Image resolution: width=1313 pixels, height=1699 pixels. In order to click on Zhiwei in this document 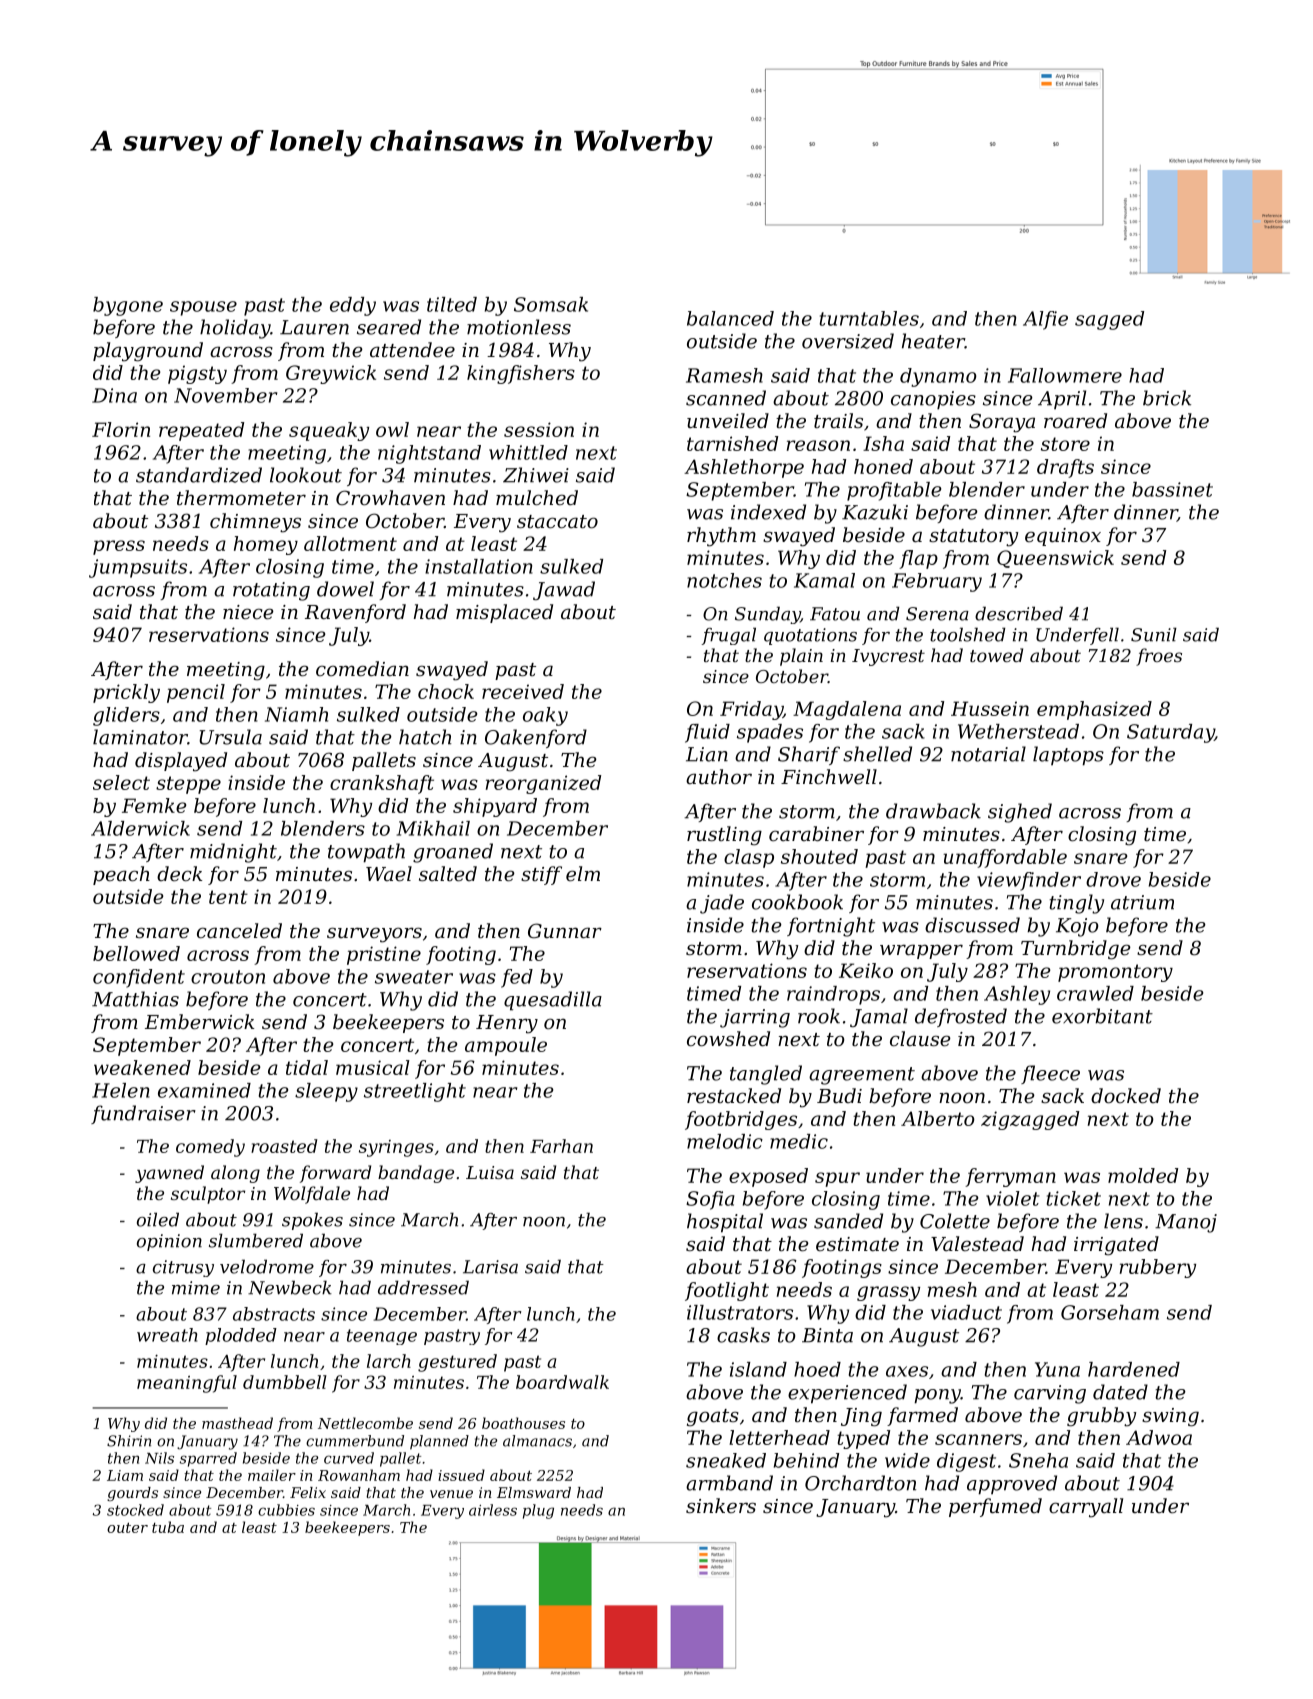, I will do `click(536, 475)`.
